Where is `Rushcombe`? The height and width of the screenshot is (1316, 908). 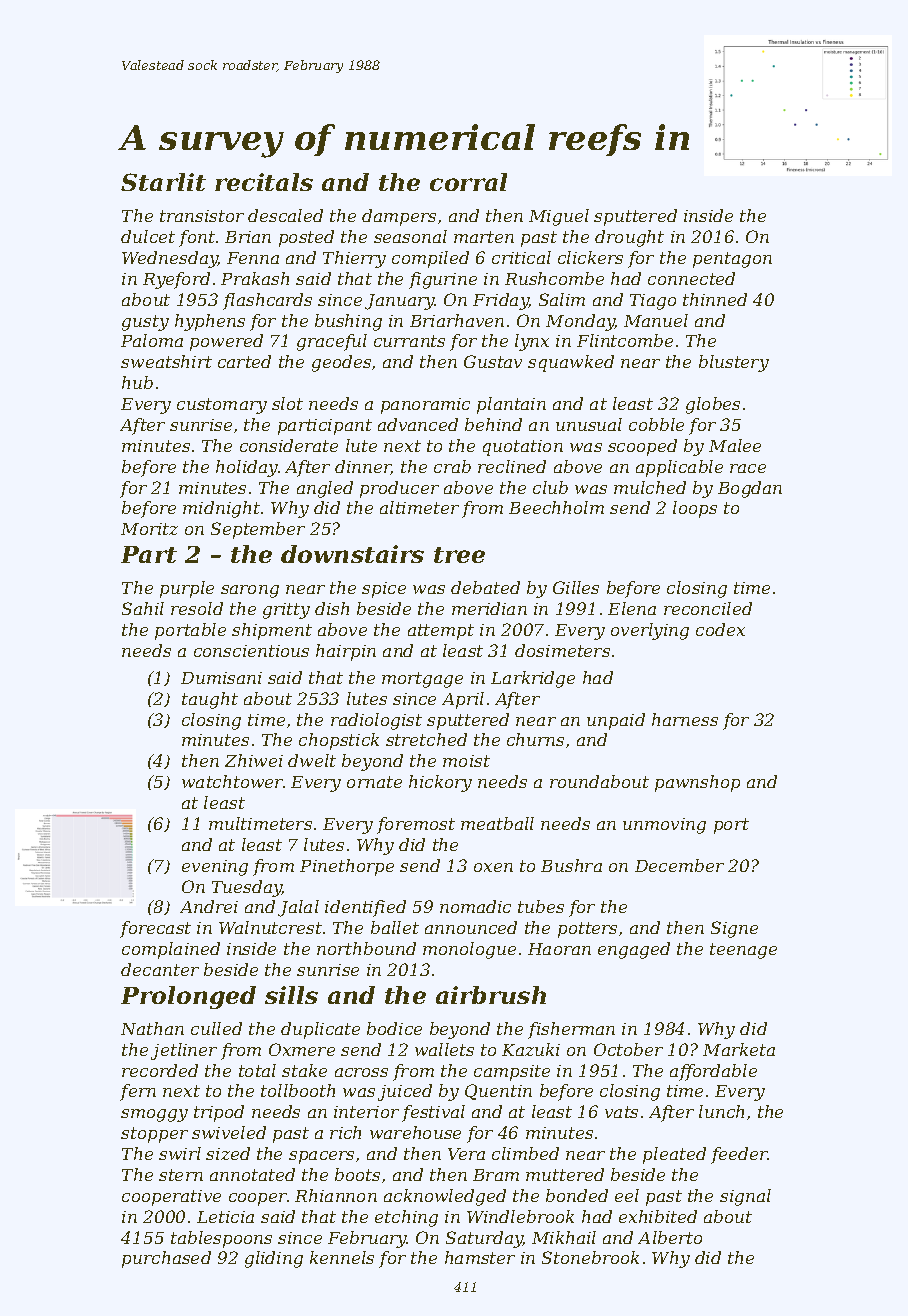 Rushcombe is located at coordinates (554, 278).
